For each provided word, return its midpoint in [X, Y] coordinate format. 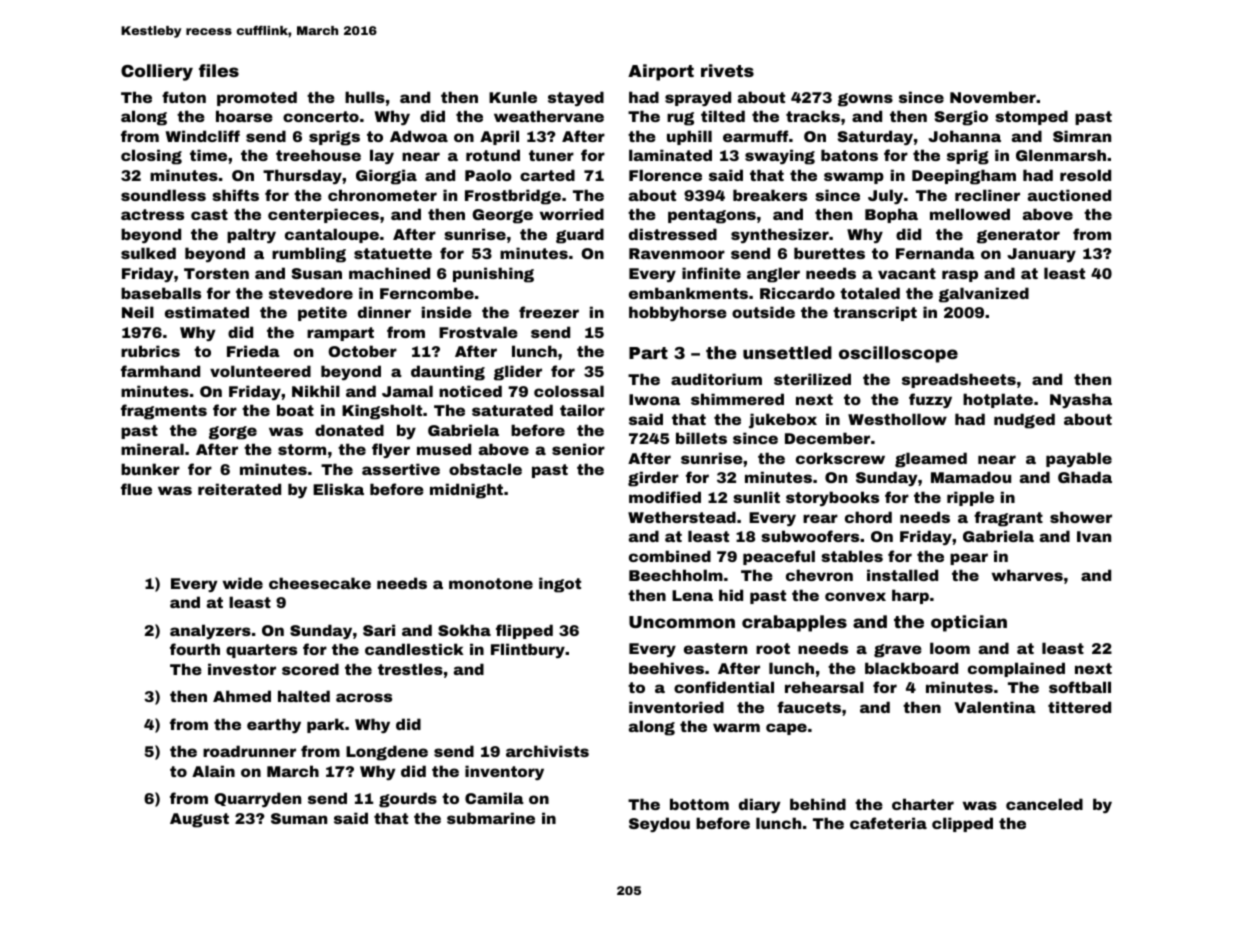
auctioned [1069, 195]
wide [243, 583]
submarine [491, 818]
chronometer [382, 195]
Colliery [157, 72]
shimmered [737, 399]
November [993, 97]
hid [731, 595]
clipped [962, 824]
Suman [299, 818]
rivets [727, 70]
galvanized [984, 295]
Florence [665, 175]
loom [950, 648]
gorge [233, 433]
